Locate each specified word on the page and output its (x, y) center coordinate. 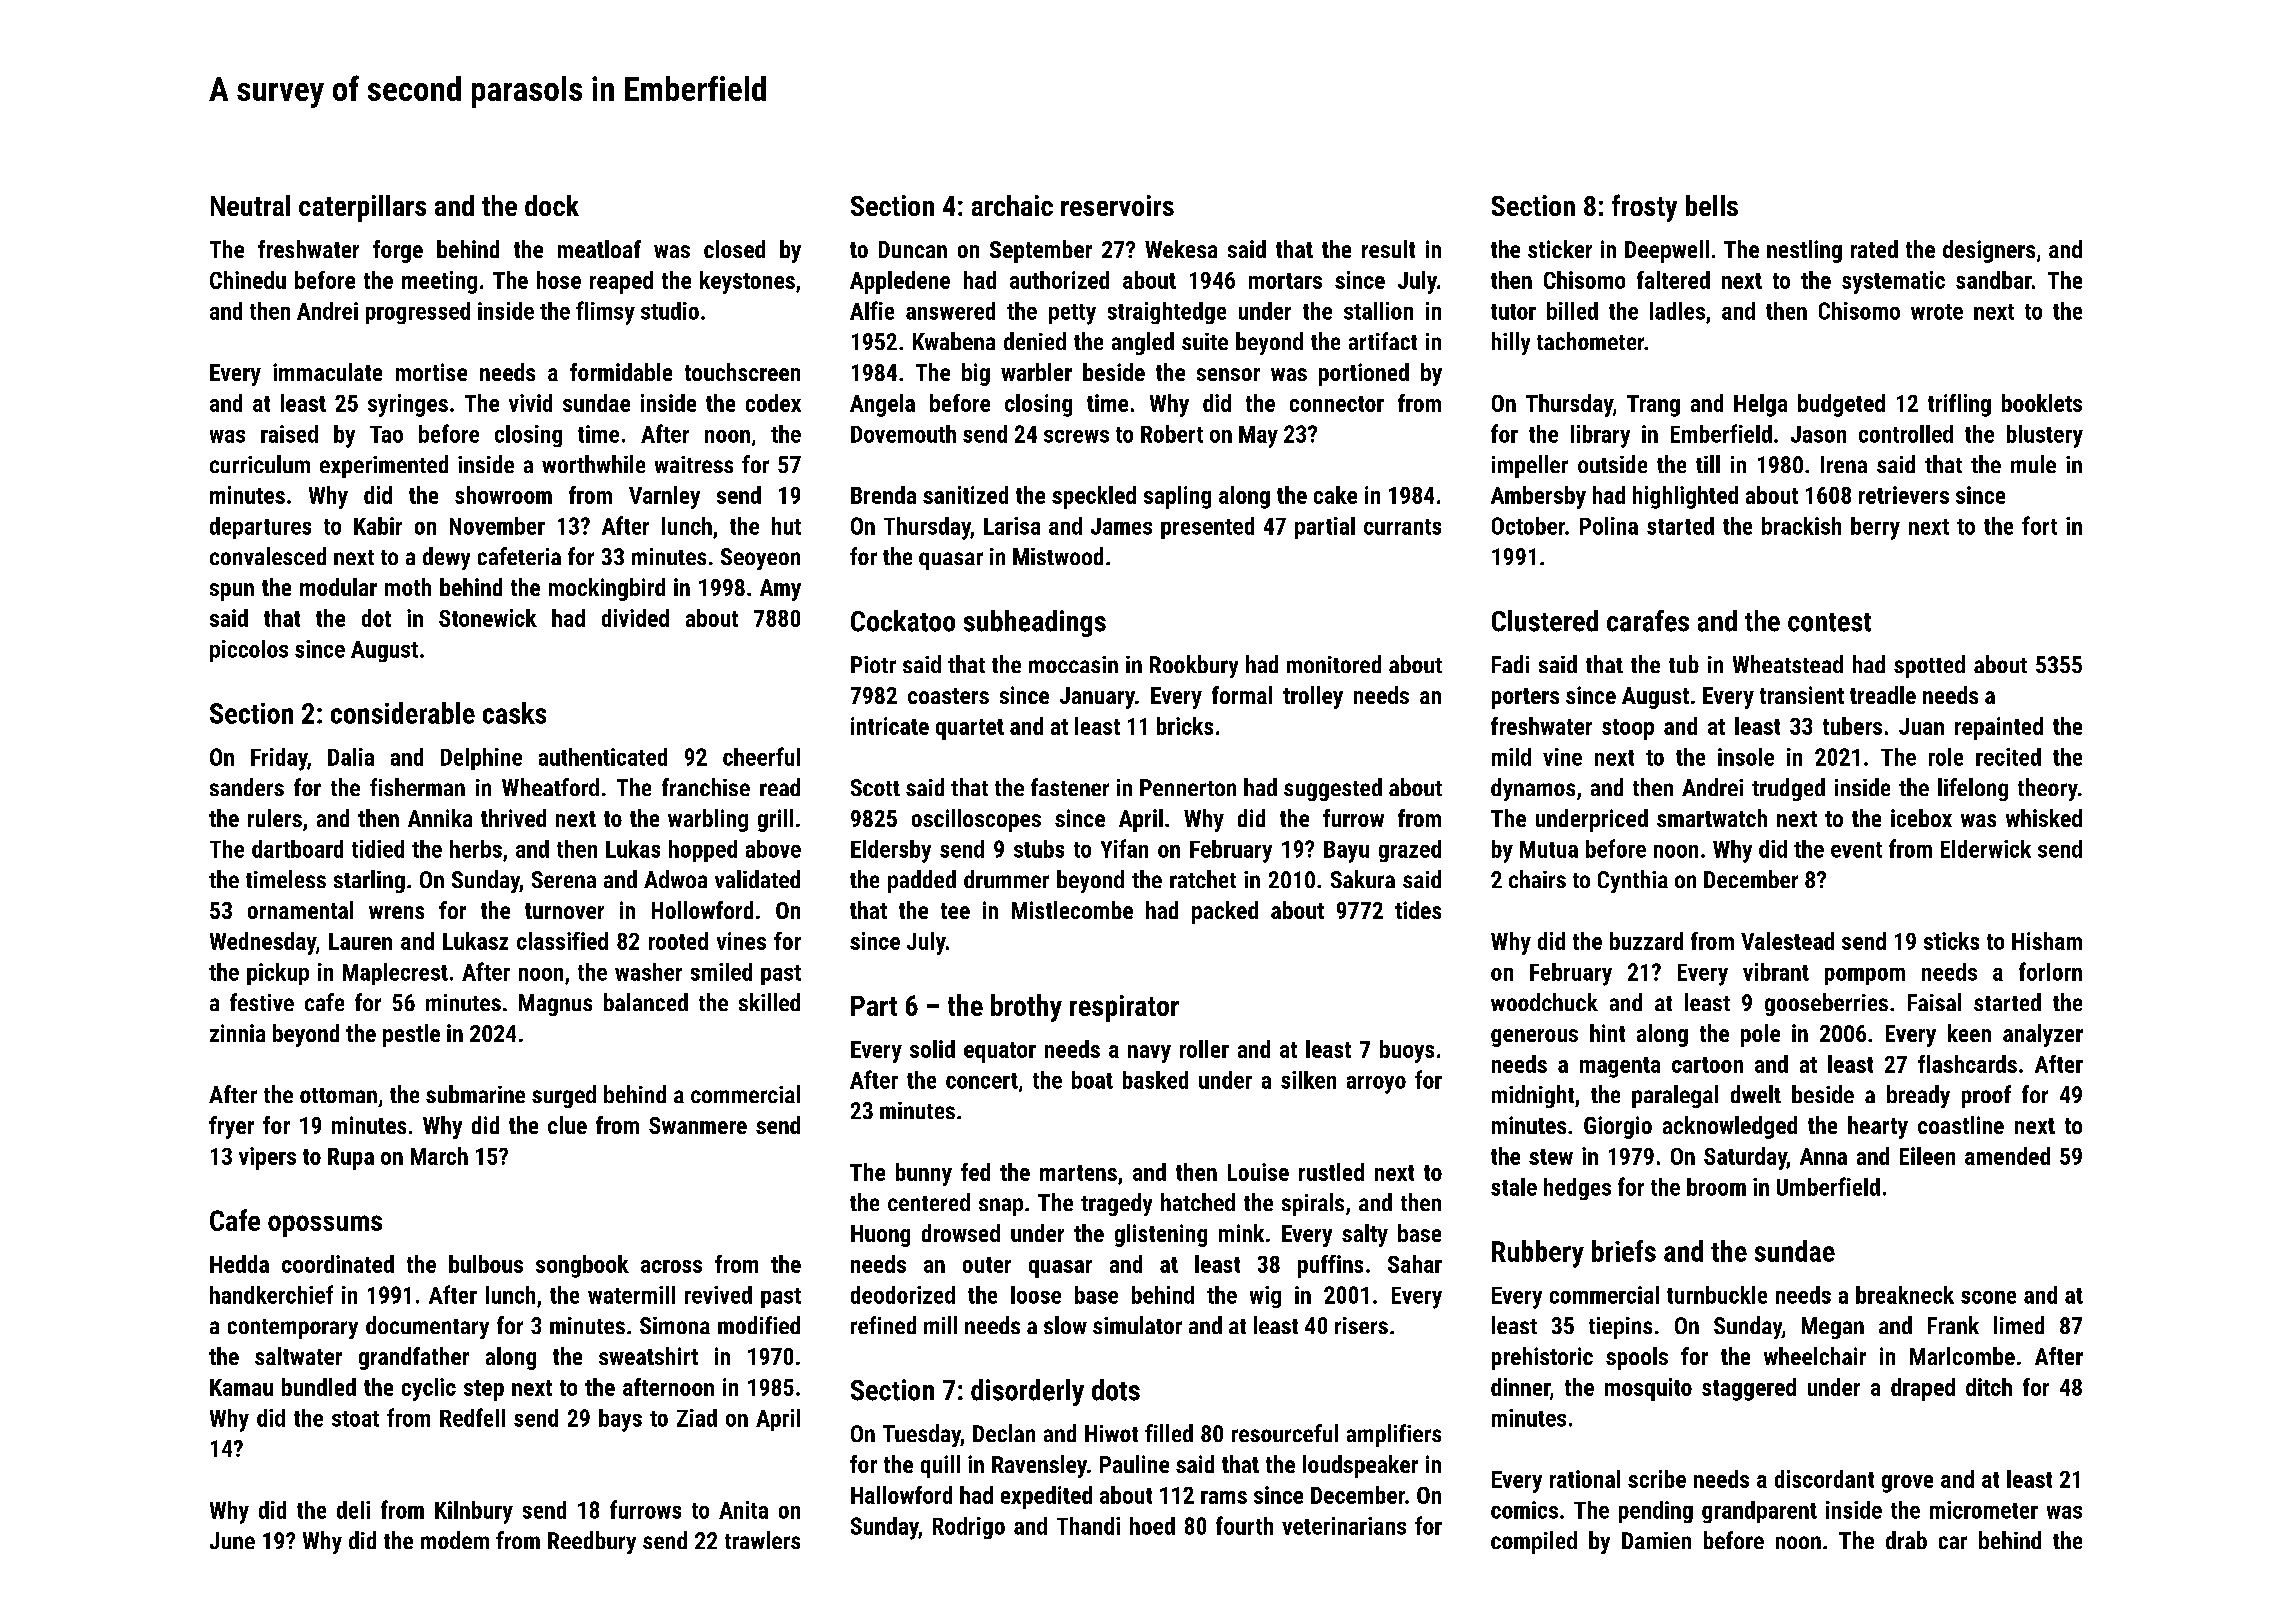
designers (1989, 251)
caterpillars (362, 208)
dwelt (1756, 1094)
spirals (1313, 1204)
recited (2008, 757)
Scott (875, 787)
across (671, 1266)
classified (562, 941)
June (232, 1540)
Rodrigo (969, 1528)
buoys (1407, 1051)
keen (1969, 1033)
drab (1906, 1540)
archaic (1012, 205)
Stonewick (488, 618)
